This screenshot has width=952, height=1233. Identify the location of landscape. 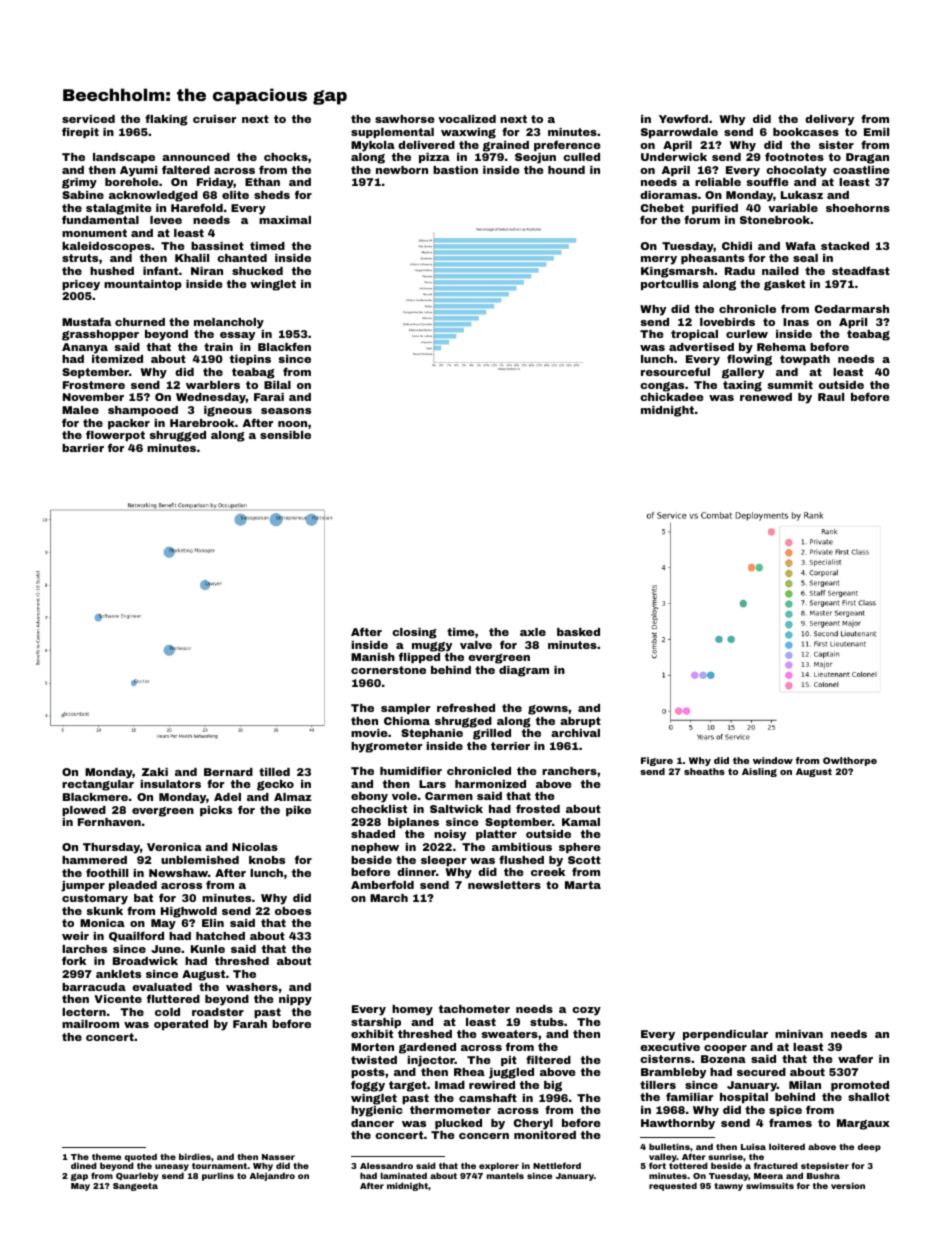
(124, 158).
